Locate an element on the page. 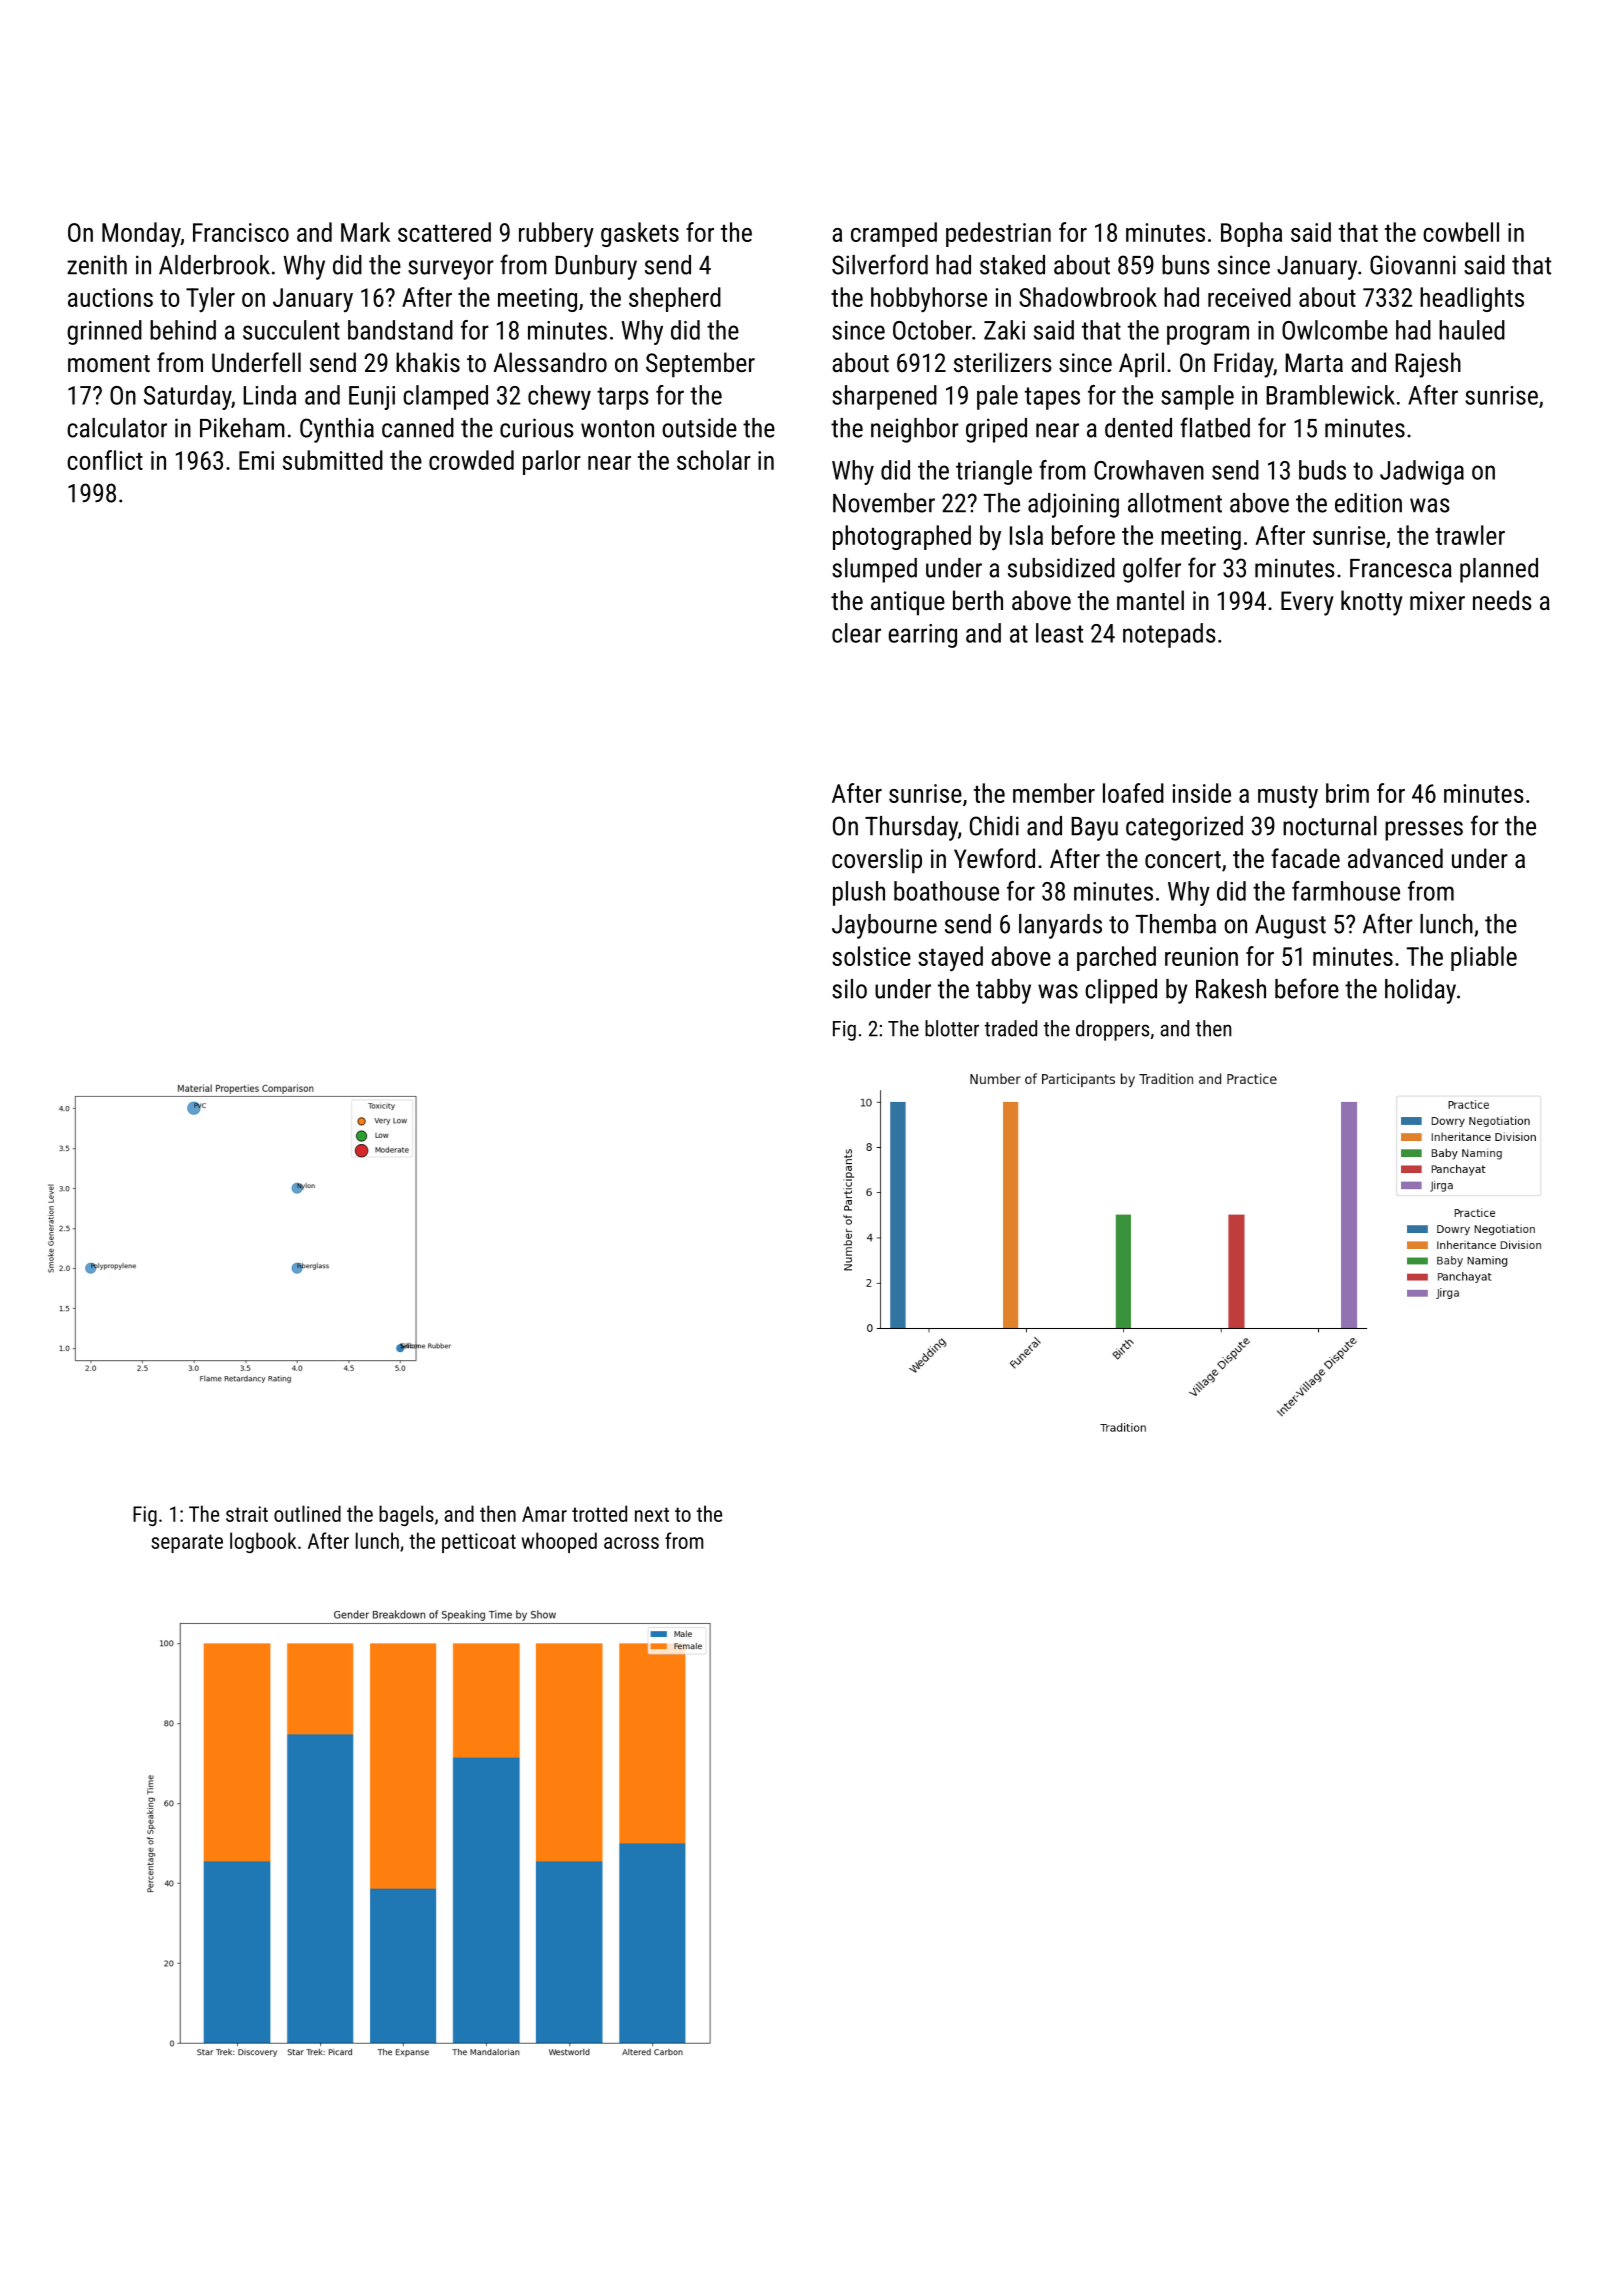  gaskets is located at coordinates (640, 234).
